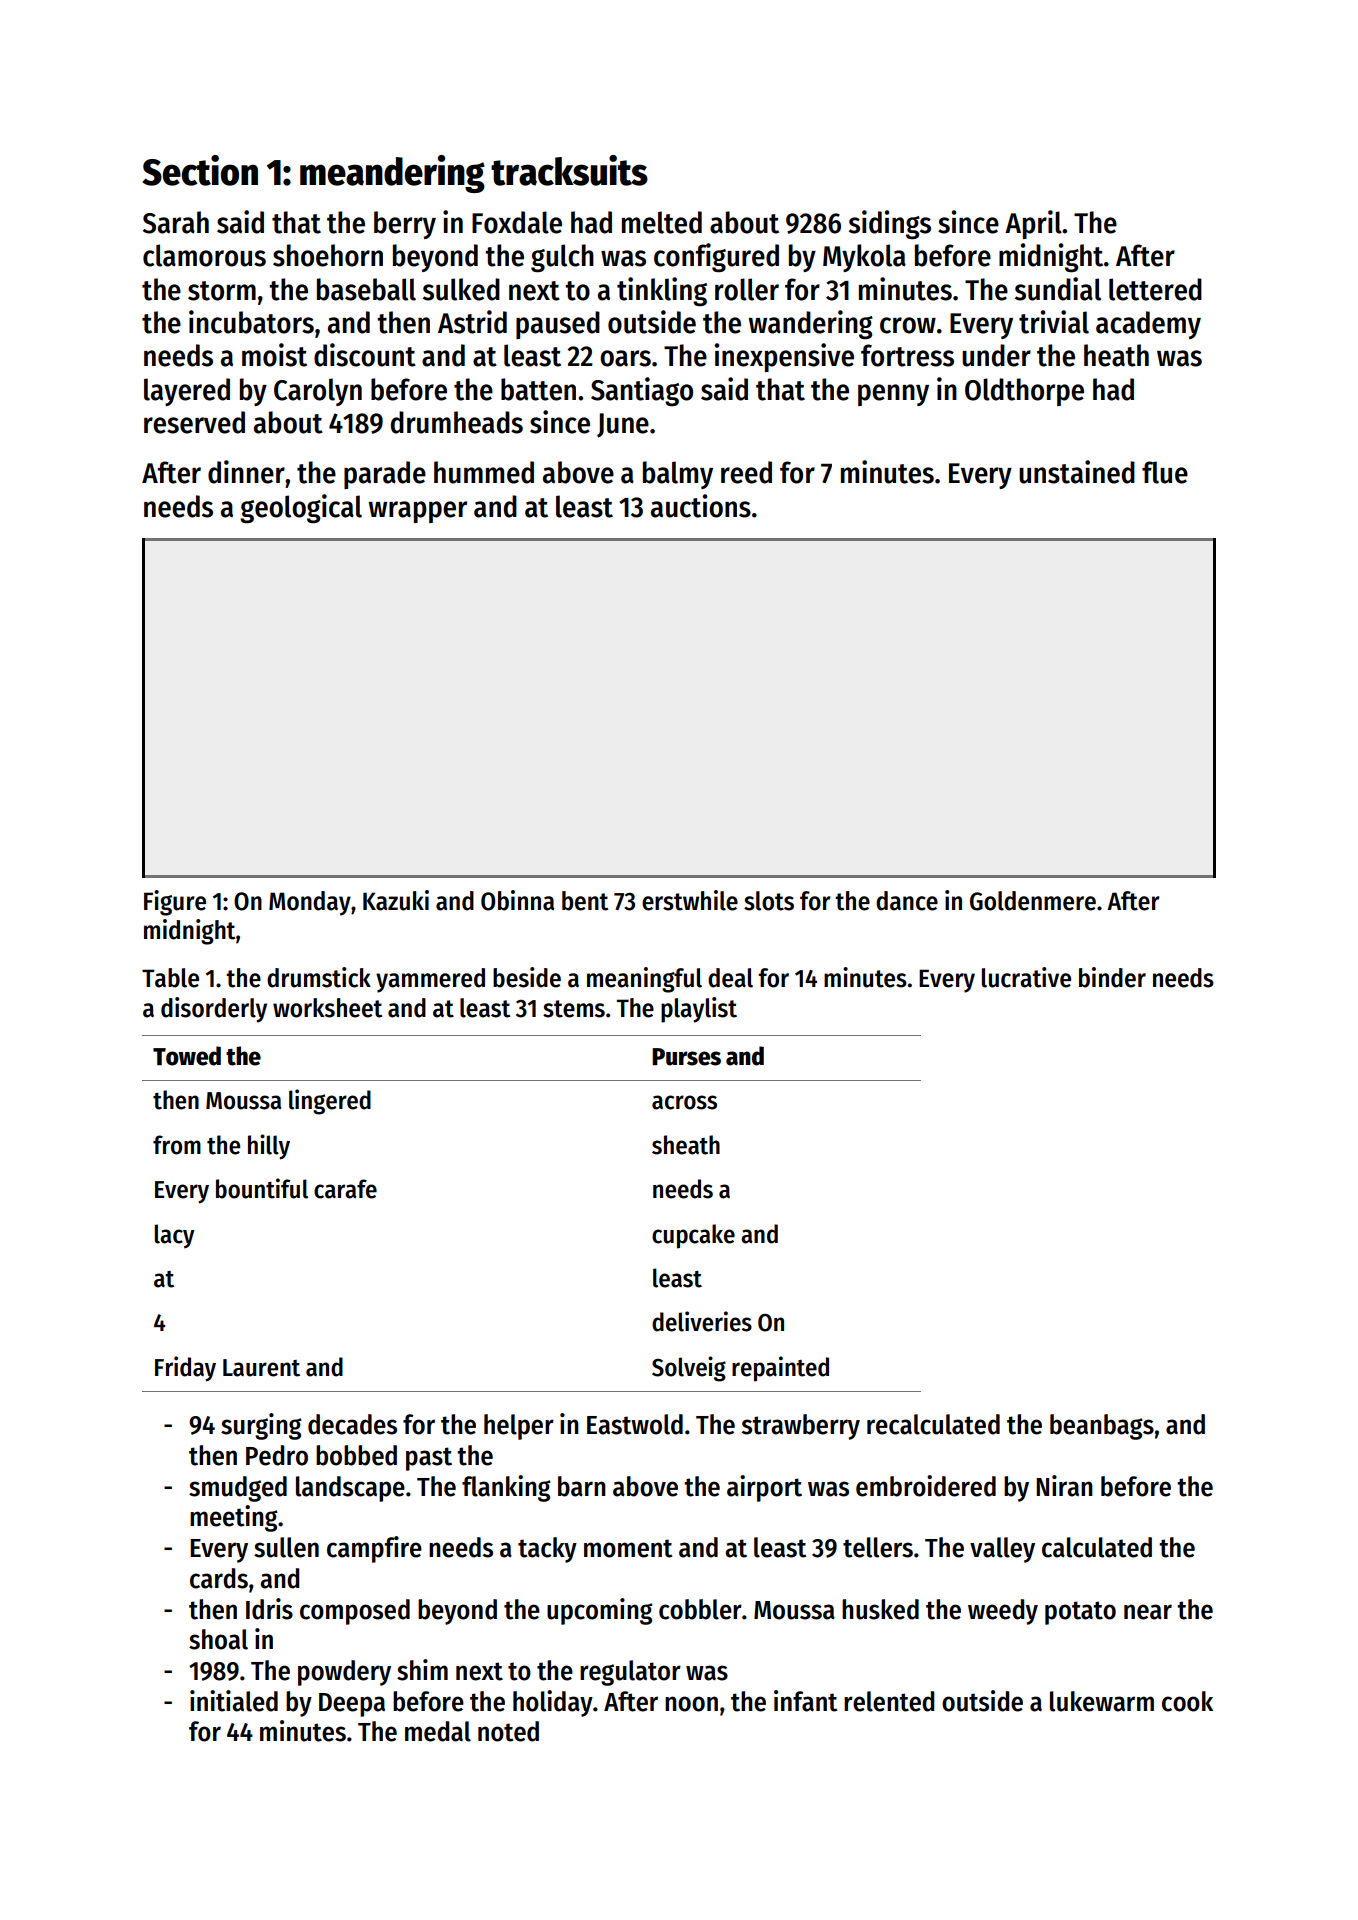 Image resolution: width=1358 pixels, height=1920 pixels. I want to click on beanbags, so click(1102, 1427).
